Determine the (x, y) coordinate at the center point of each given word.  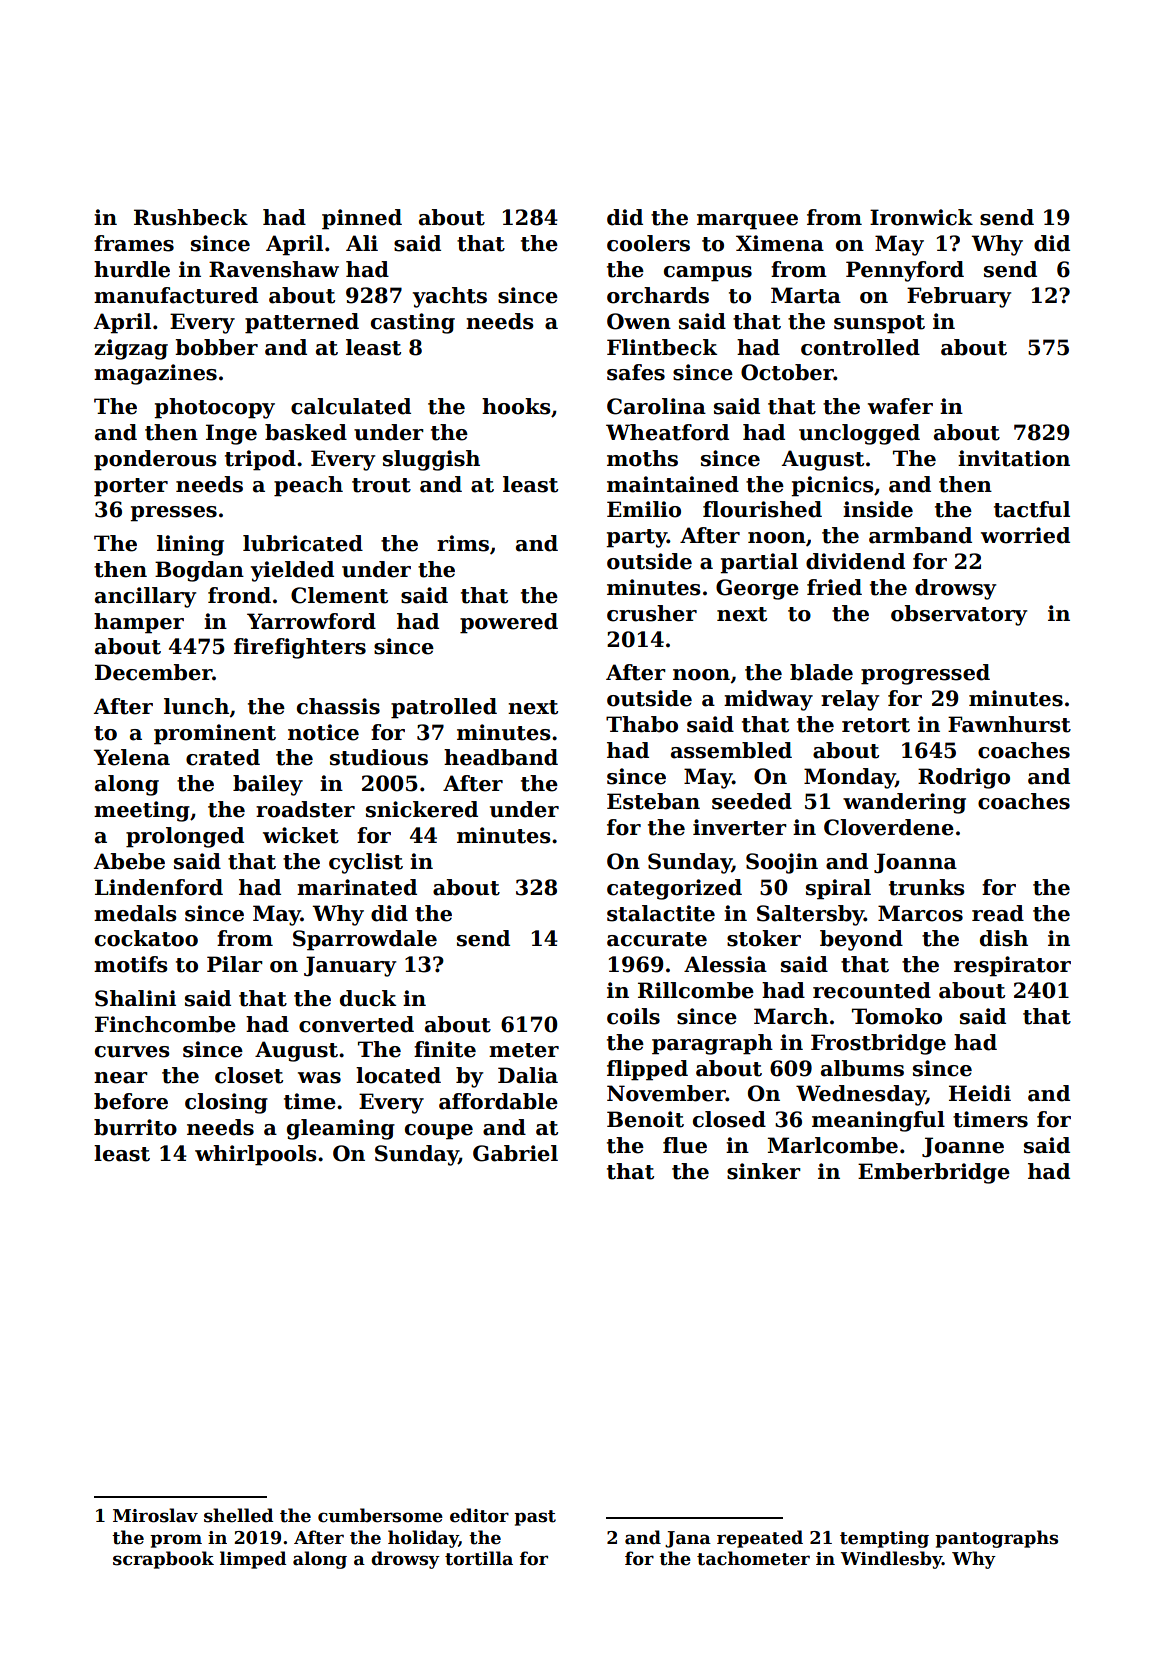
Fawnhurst (1009, 724)
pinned (362, 219)
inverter (740, 827)
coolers (648, 243)
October (787, 372)
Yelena (131, 757)
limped (253, 1560)
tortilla (479, 1558)
